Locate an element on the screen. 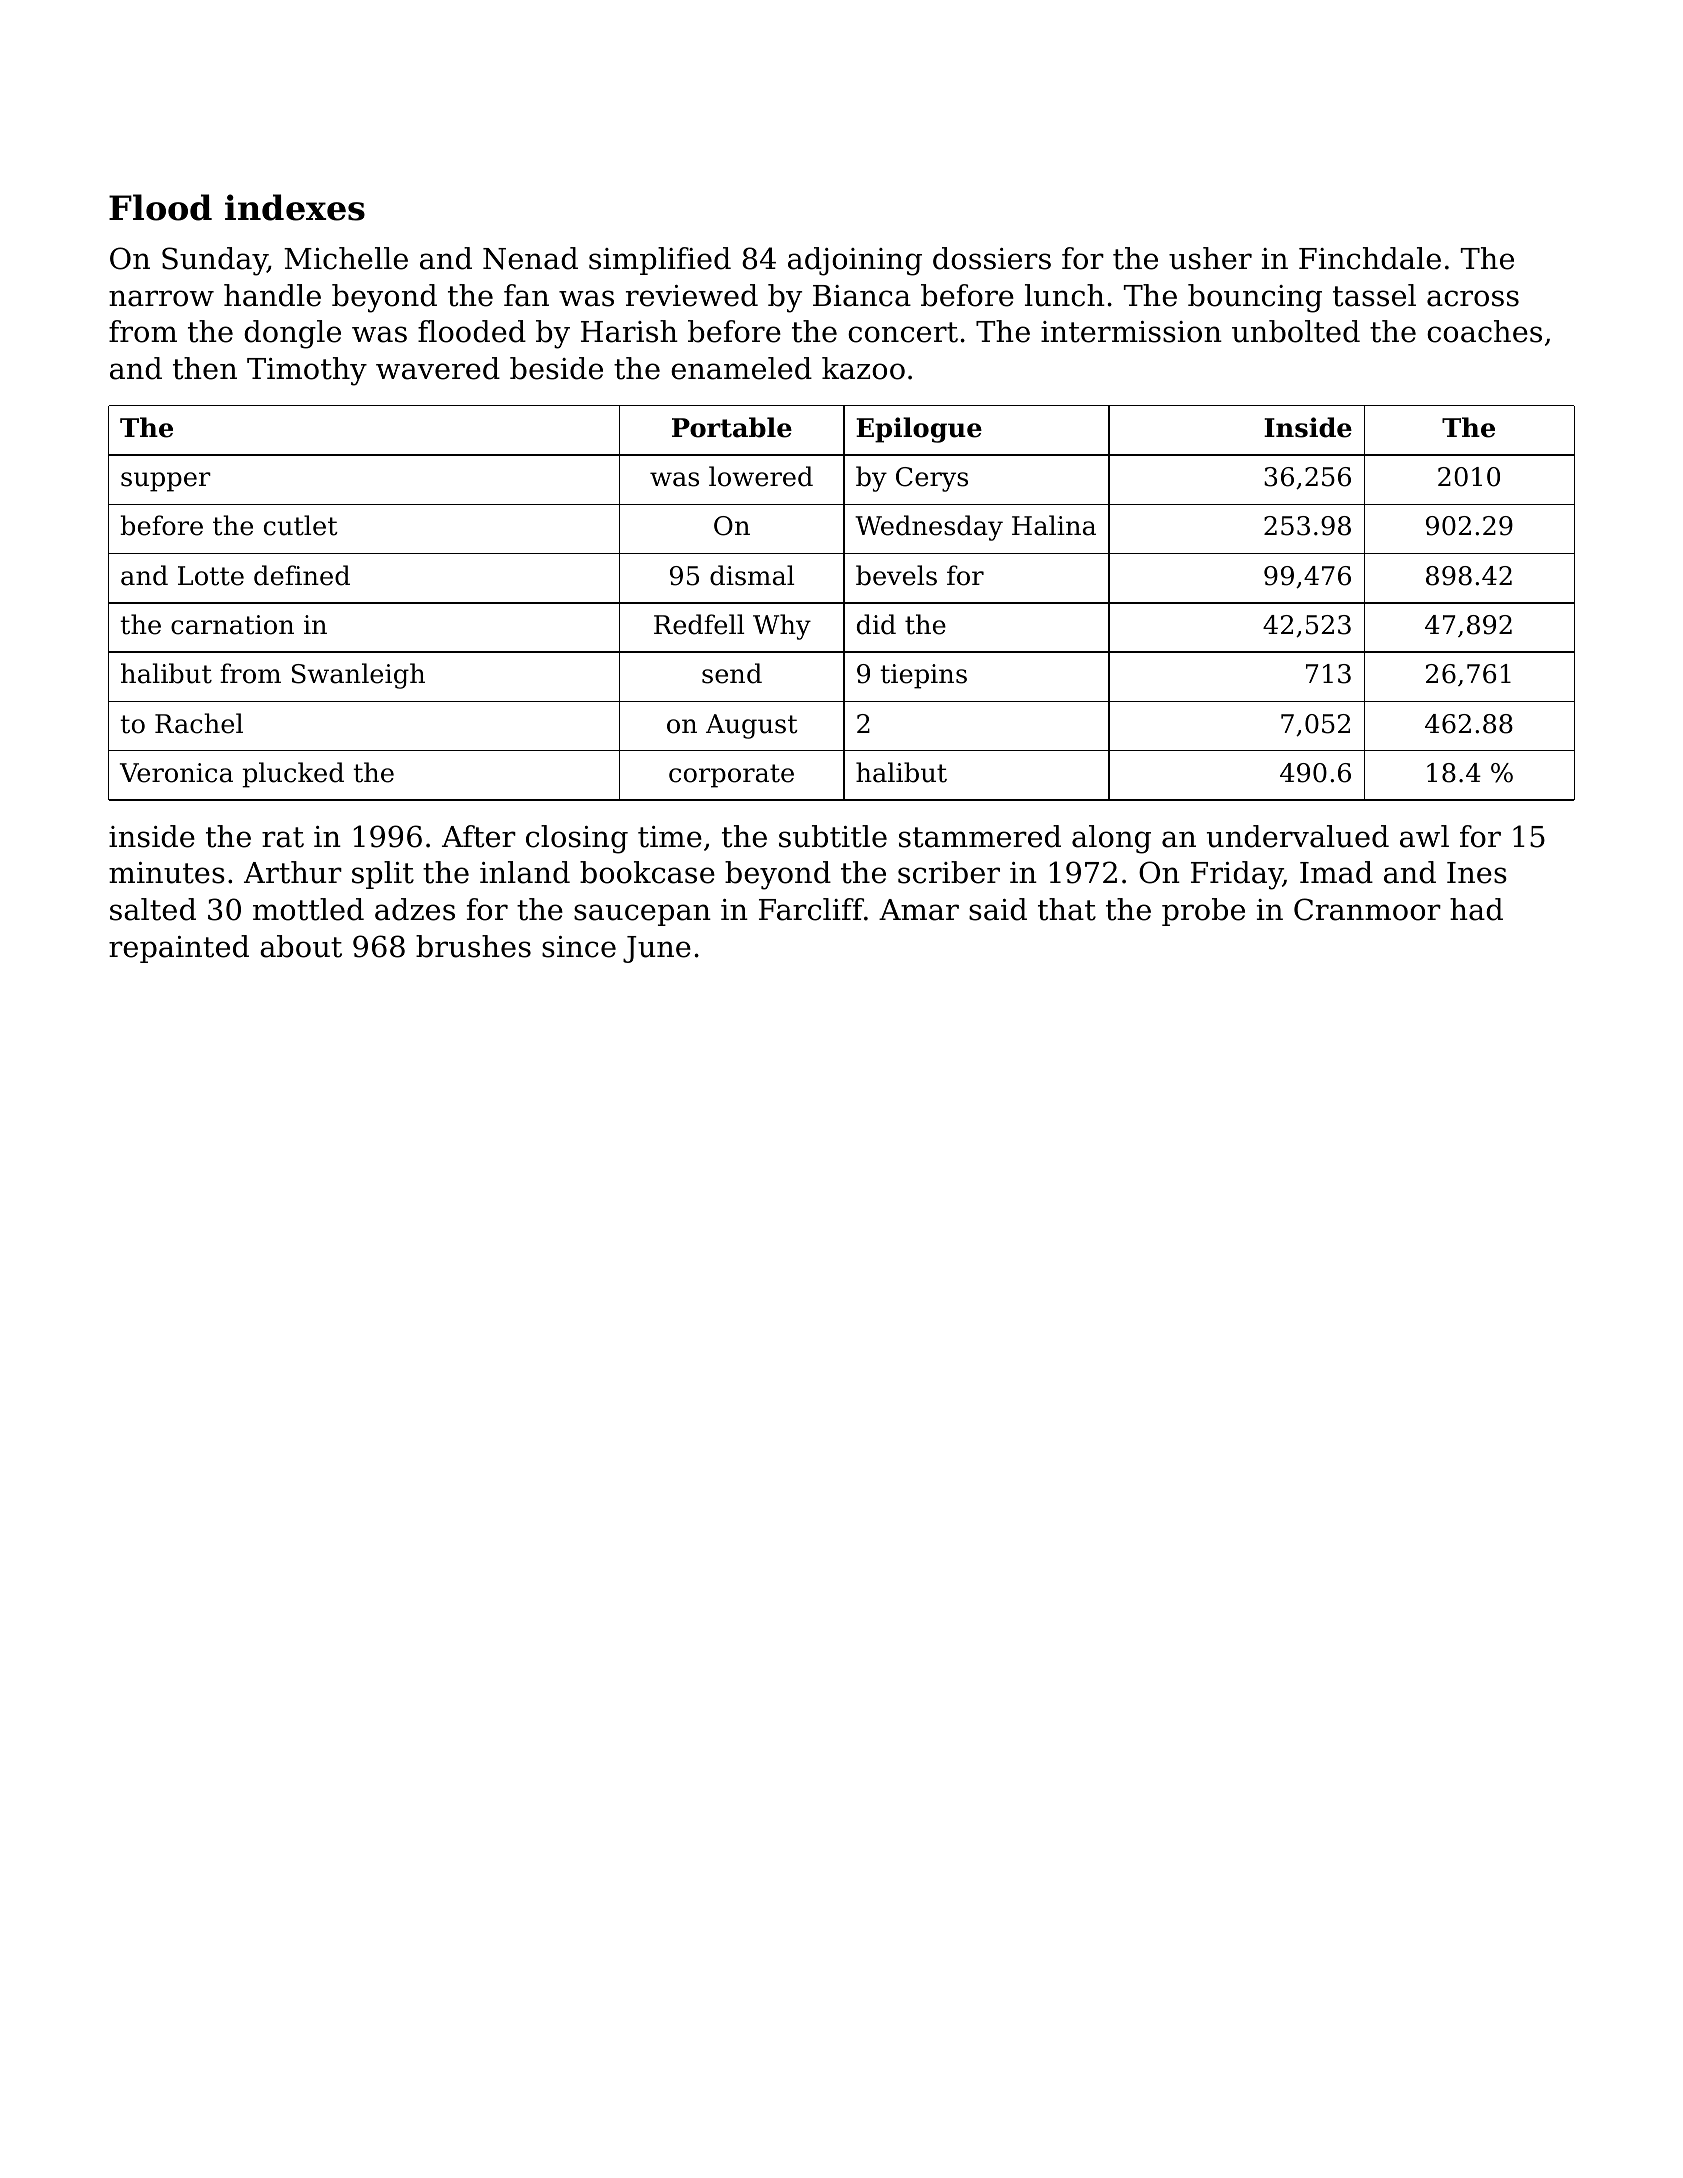 Image resolution: width=1683 pixels, height=2178 pixels. brushes is located at coordinates (473, 946).
